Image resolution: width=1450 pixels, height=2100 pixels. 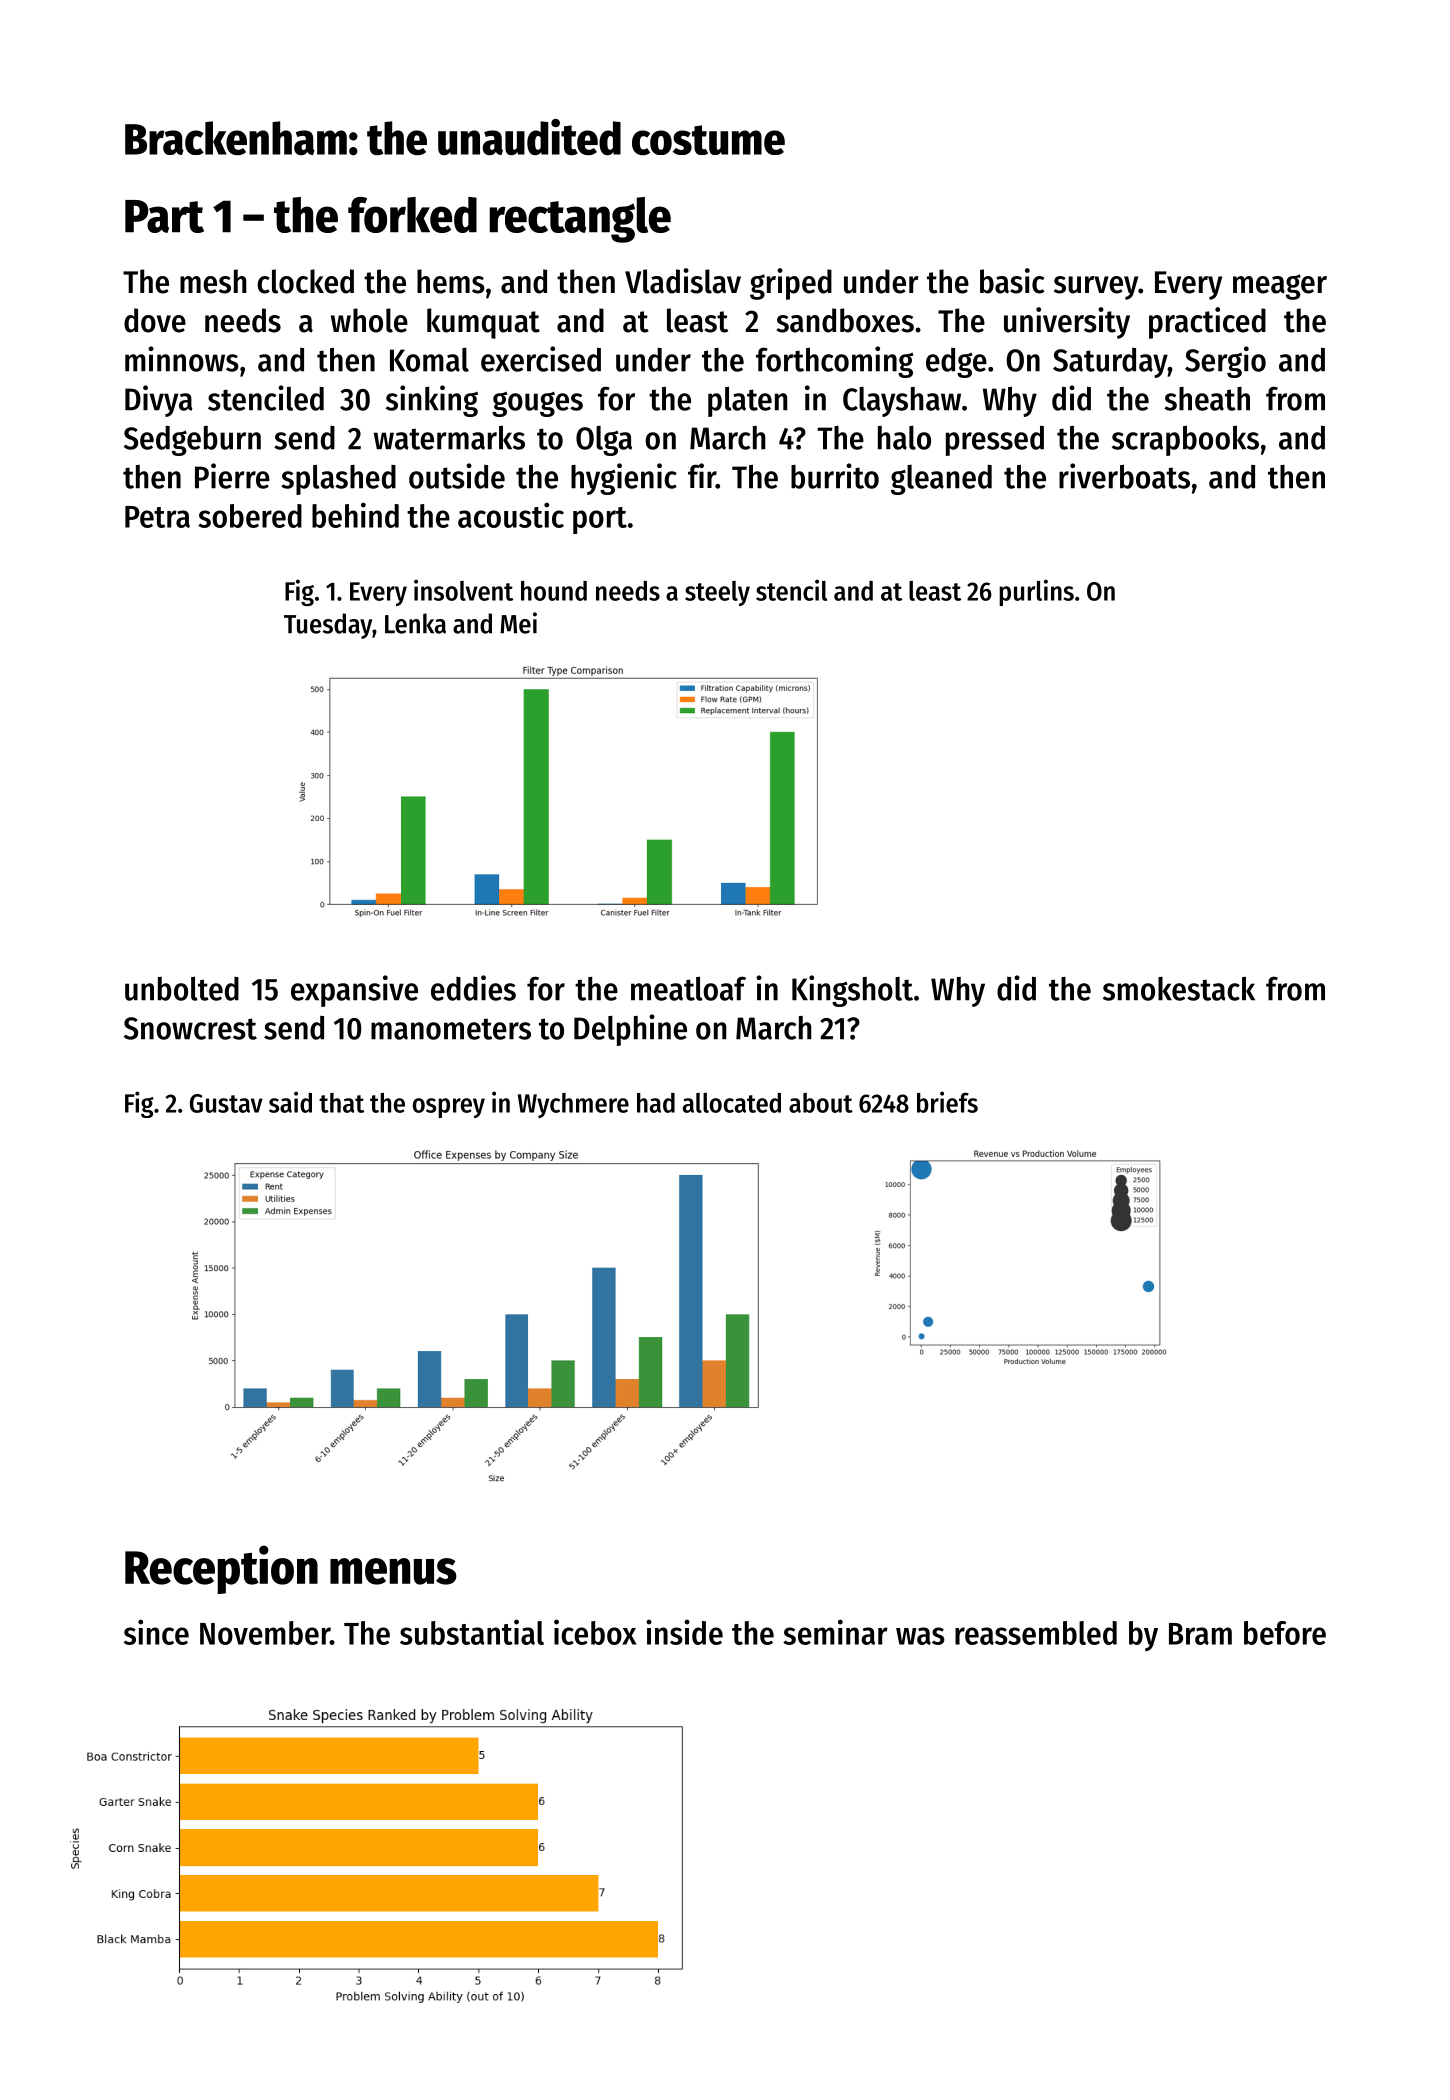 What do you see at coordinates (518, 623) in the image?
I see `Mei` at bounding box center [518, 623].
